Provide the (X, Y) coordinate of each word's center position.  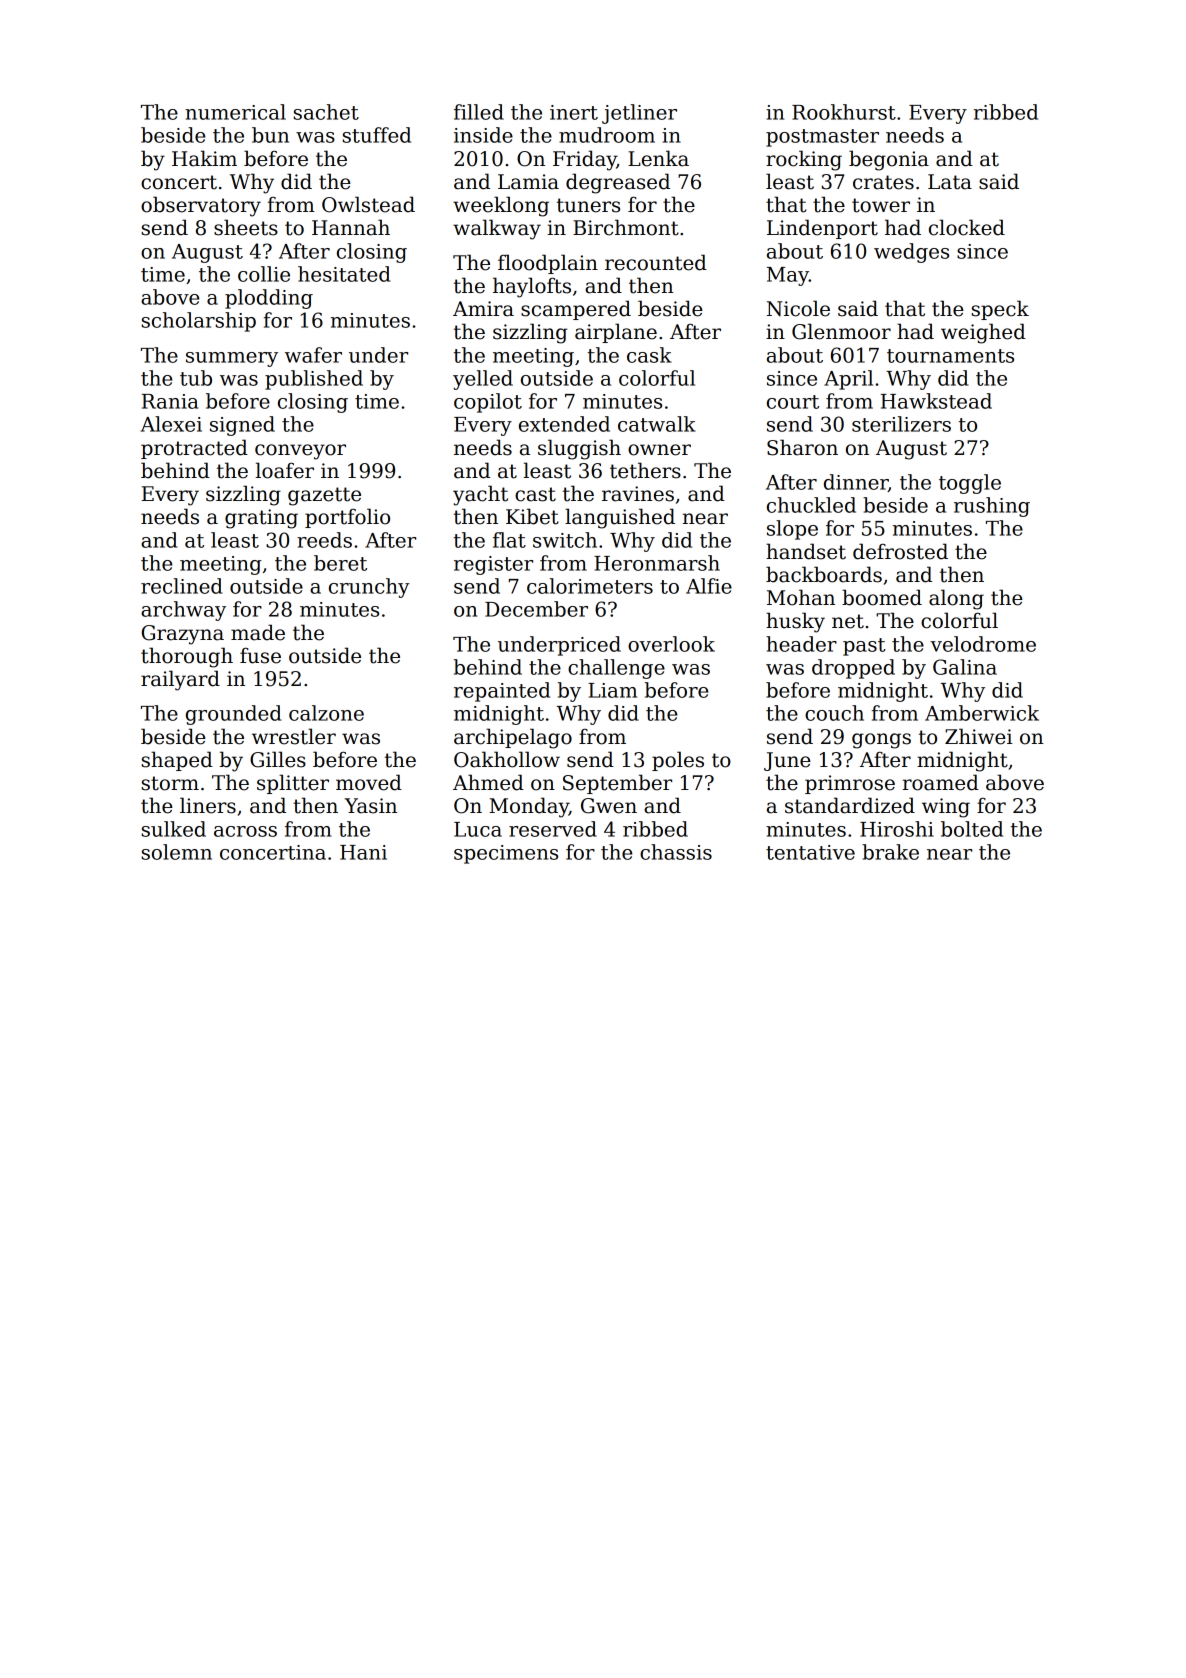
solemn (177, 852)
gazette (324, 496)
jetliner (639, 114)
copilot (488, 403)
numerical (235, 112)
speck (1000, 310)
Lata (950, 182)
